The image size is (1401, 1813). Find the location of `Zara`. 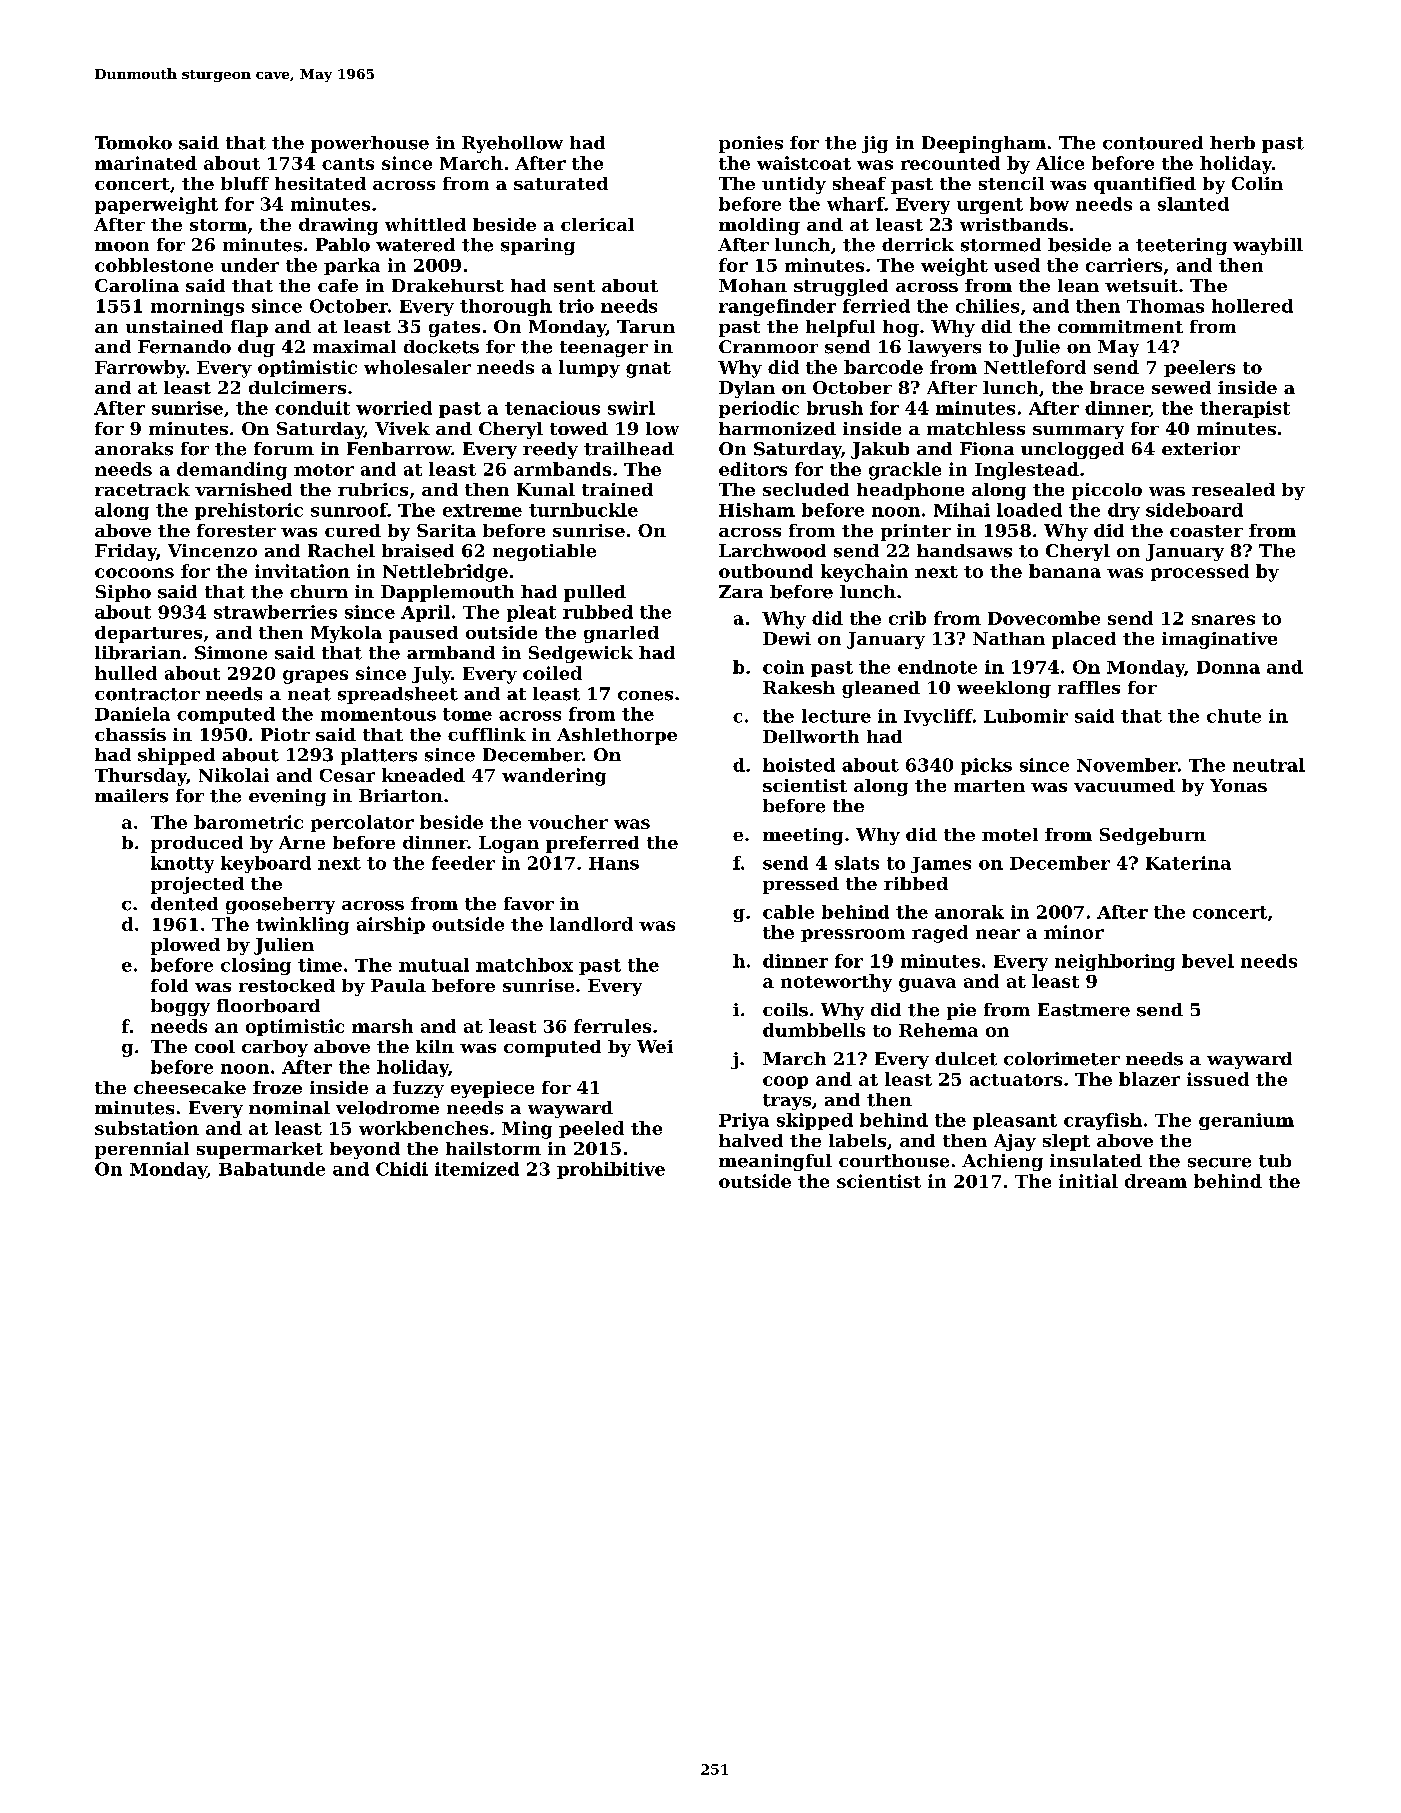

Zara is located at coordinates (741, 591).
